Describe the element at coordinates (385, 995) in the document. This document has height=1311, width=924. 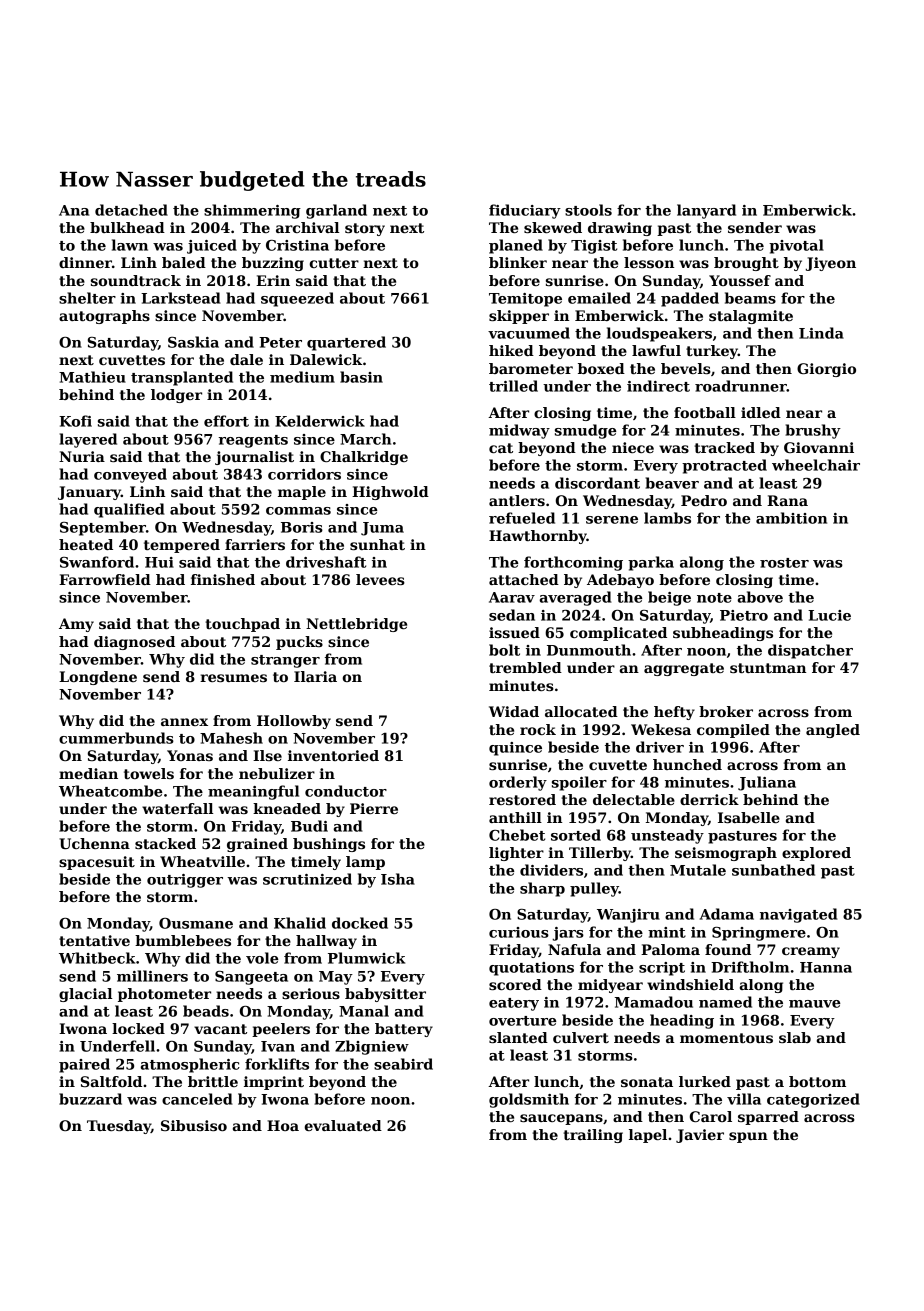
I see `babysitter` at that location.
